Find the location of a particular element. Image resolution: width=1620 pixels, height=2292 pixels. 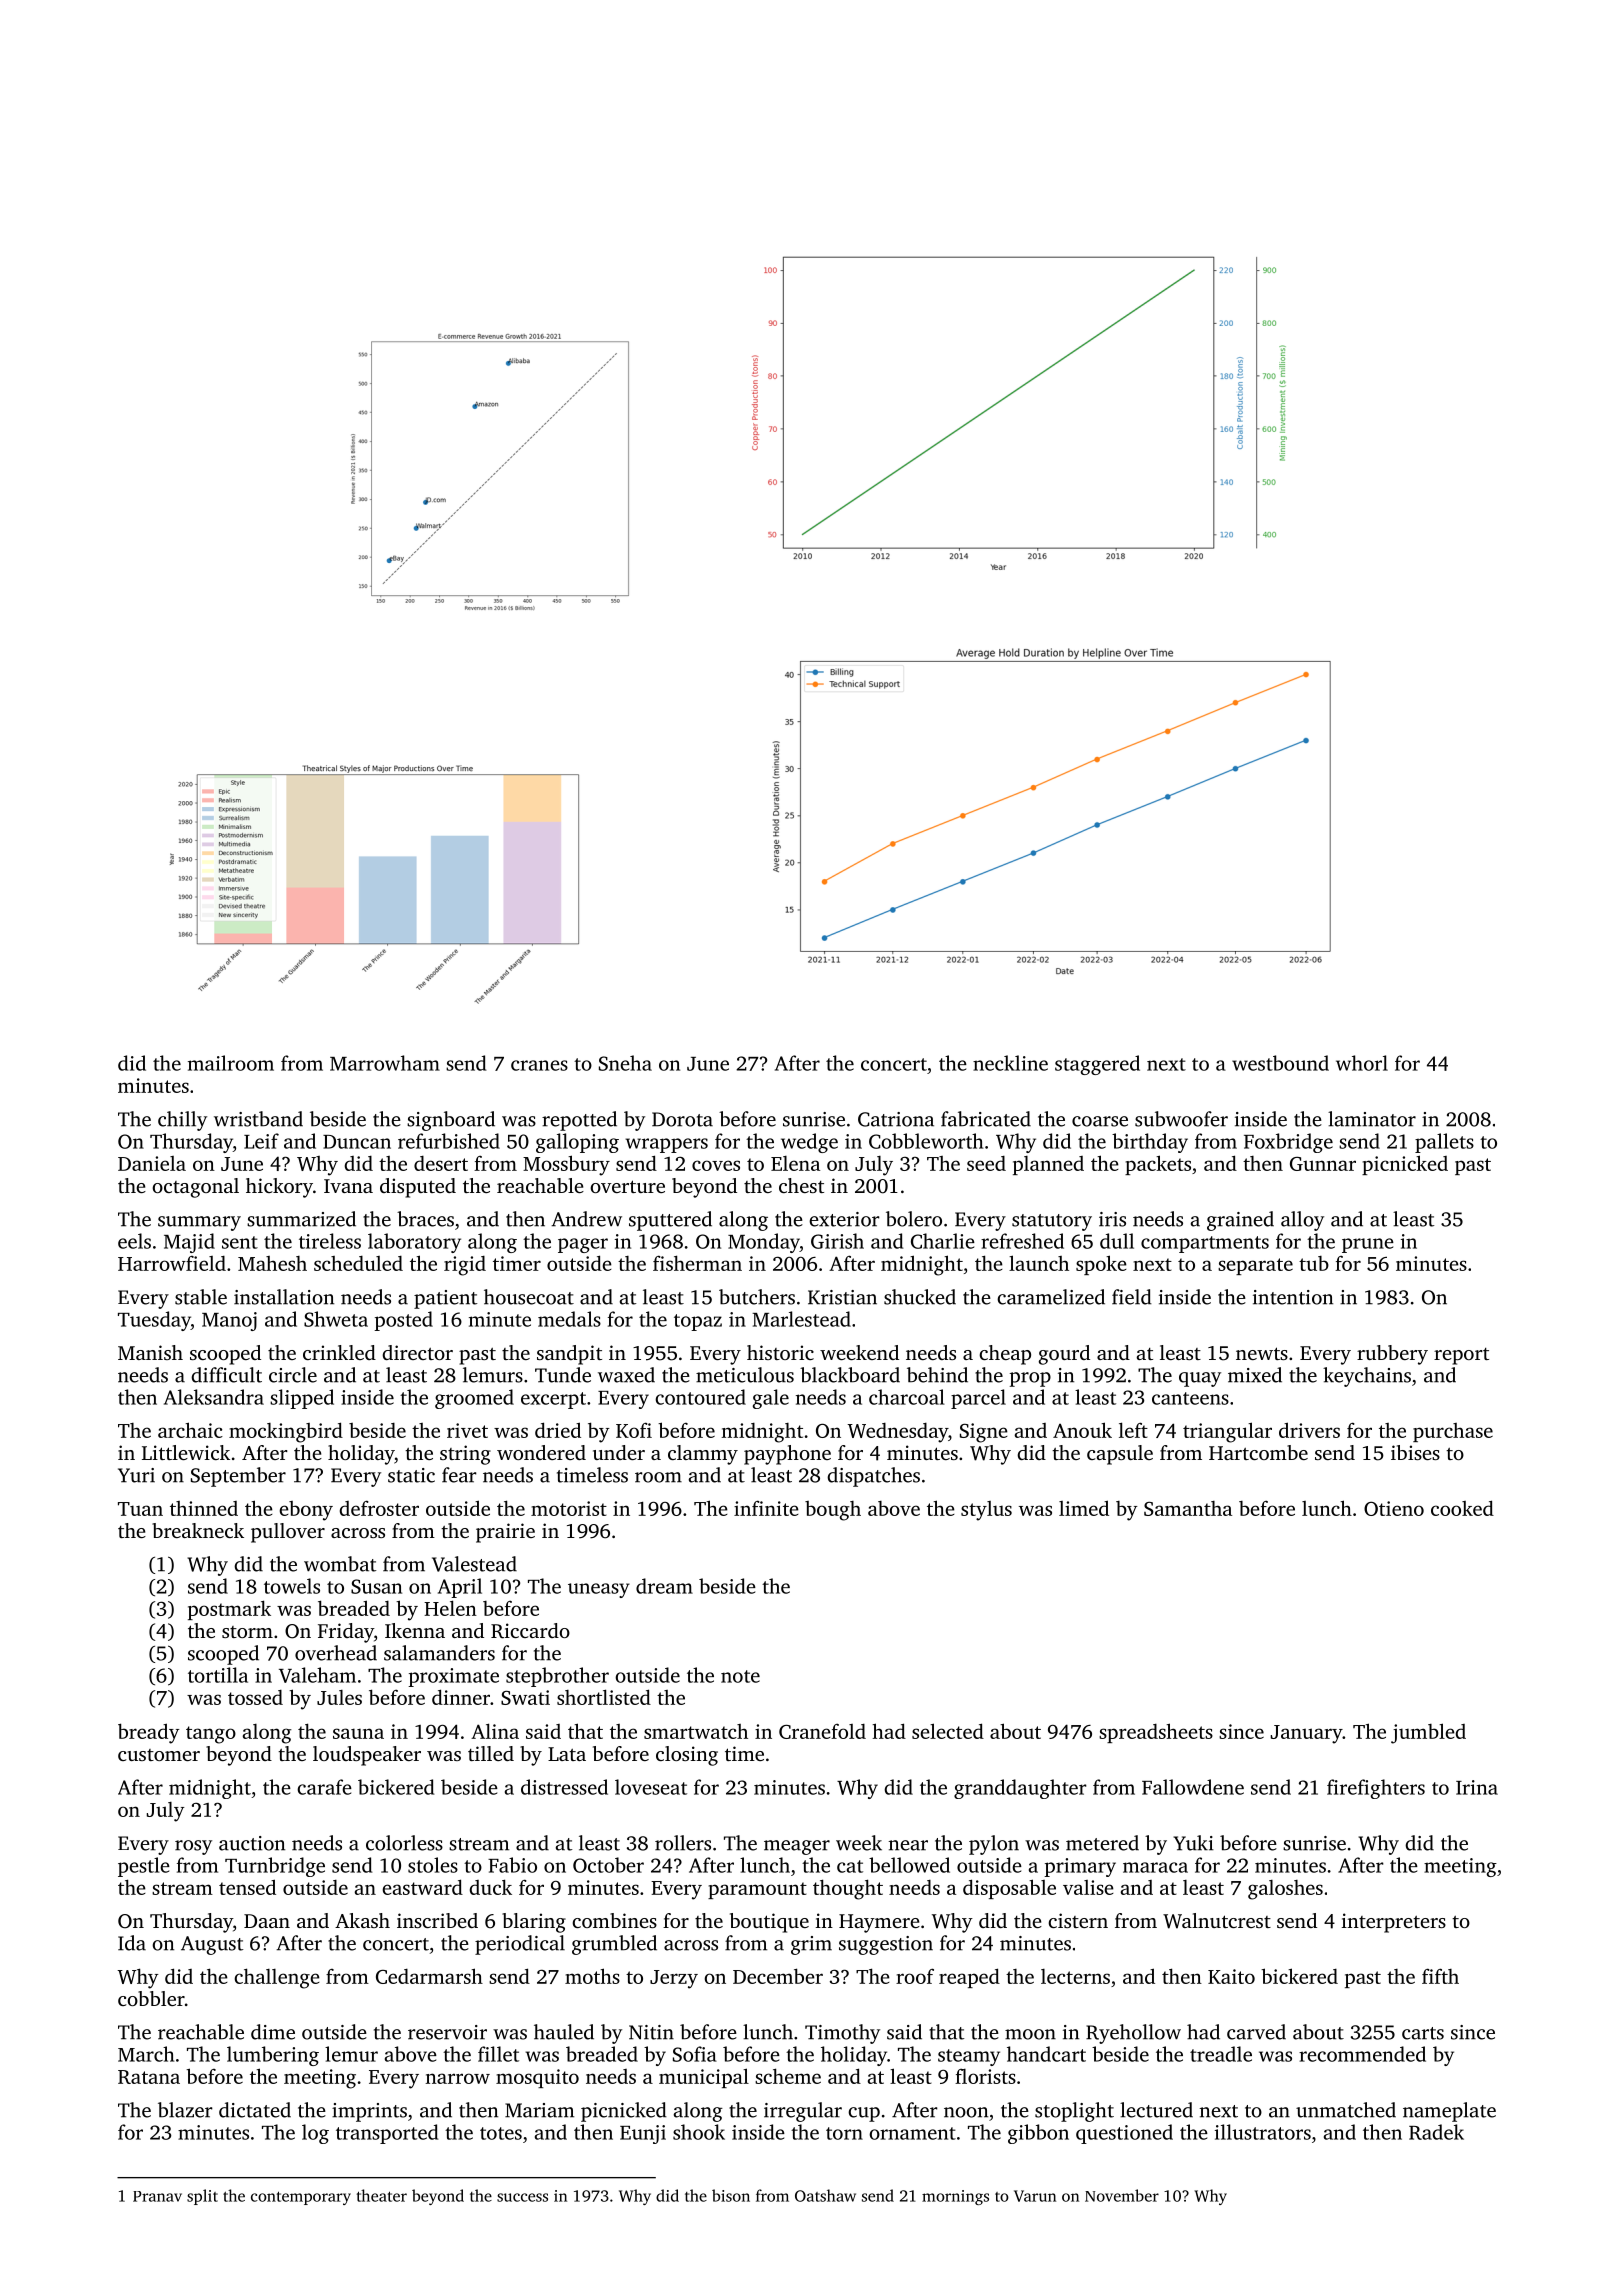

report is located at coordinates (1461, 1356).
